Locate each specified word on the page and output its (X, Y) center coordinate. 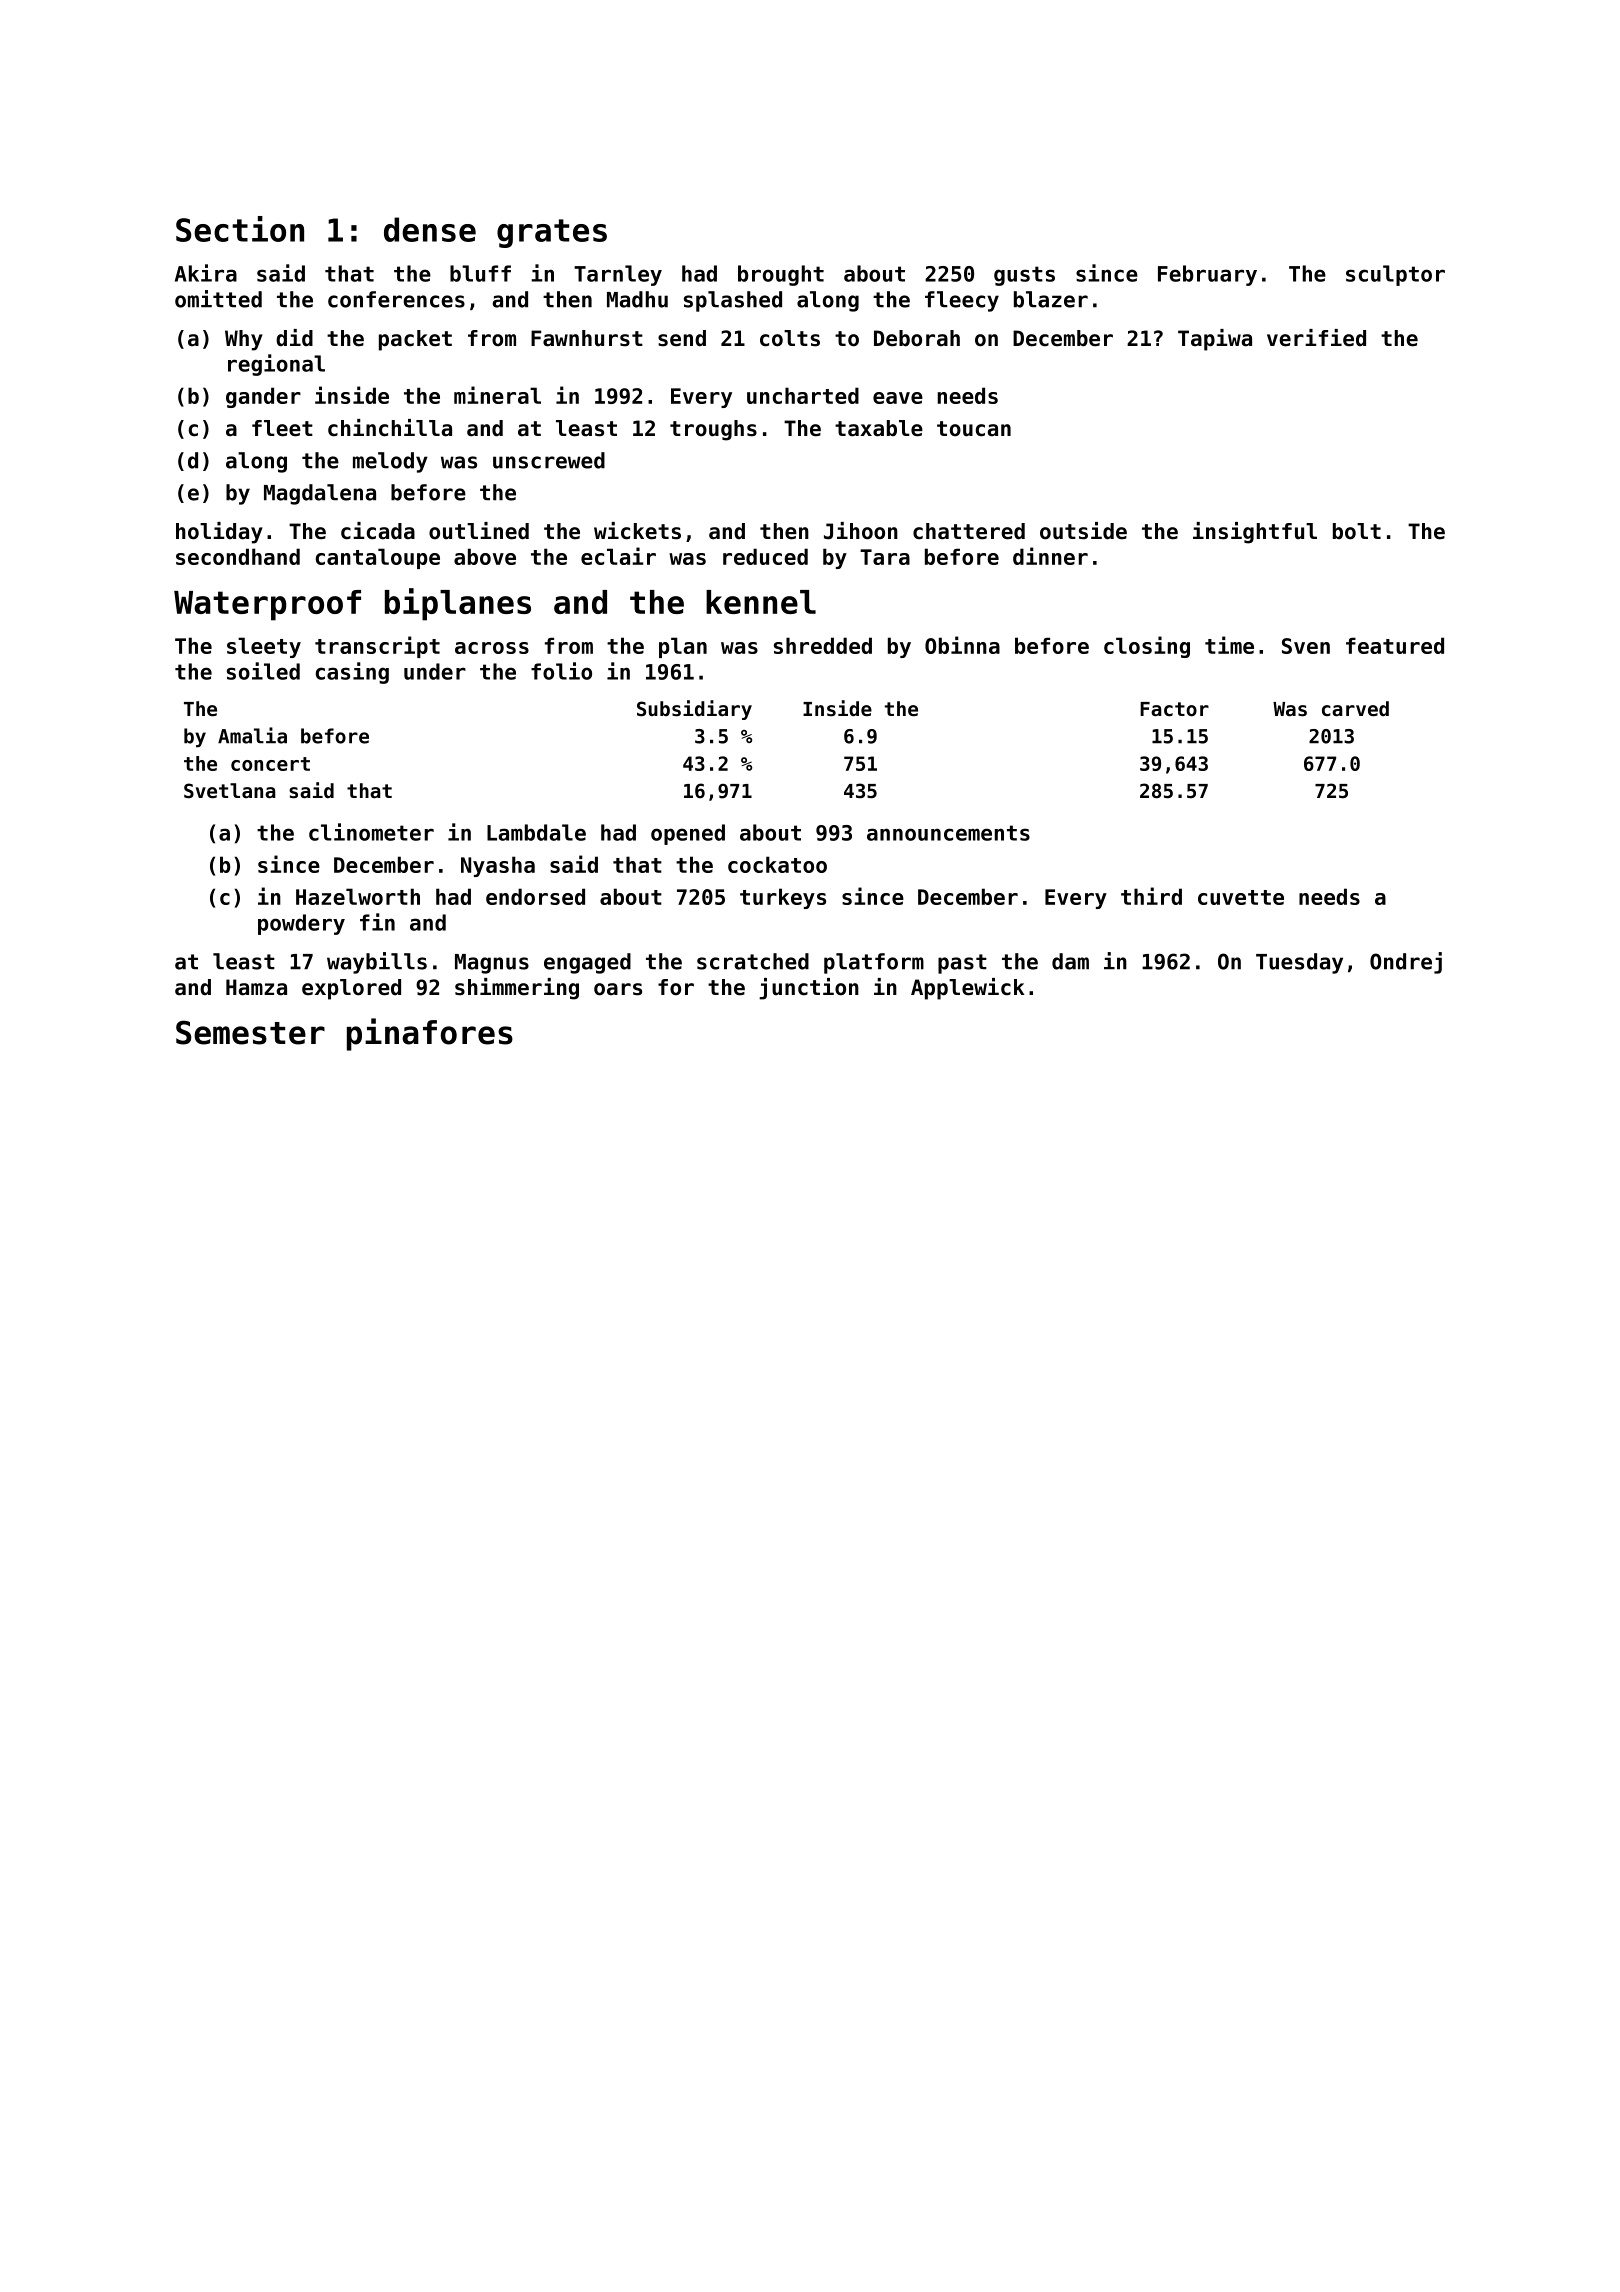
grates (552, 233)
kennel (761, 602)
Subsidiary (694, 710)
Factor (1174, 709)
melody (390, 462)
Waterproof (267, 605)
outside (1083, 531)
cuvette (1241, 897)
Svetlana (230, 791)
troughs (713, 430)
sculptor (1395, 275)
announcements (948, 833)
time (1229, 645)
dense (430, 229)
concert (270, 764)
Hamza (256, 987)
